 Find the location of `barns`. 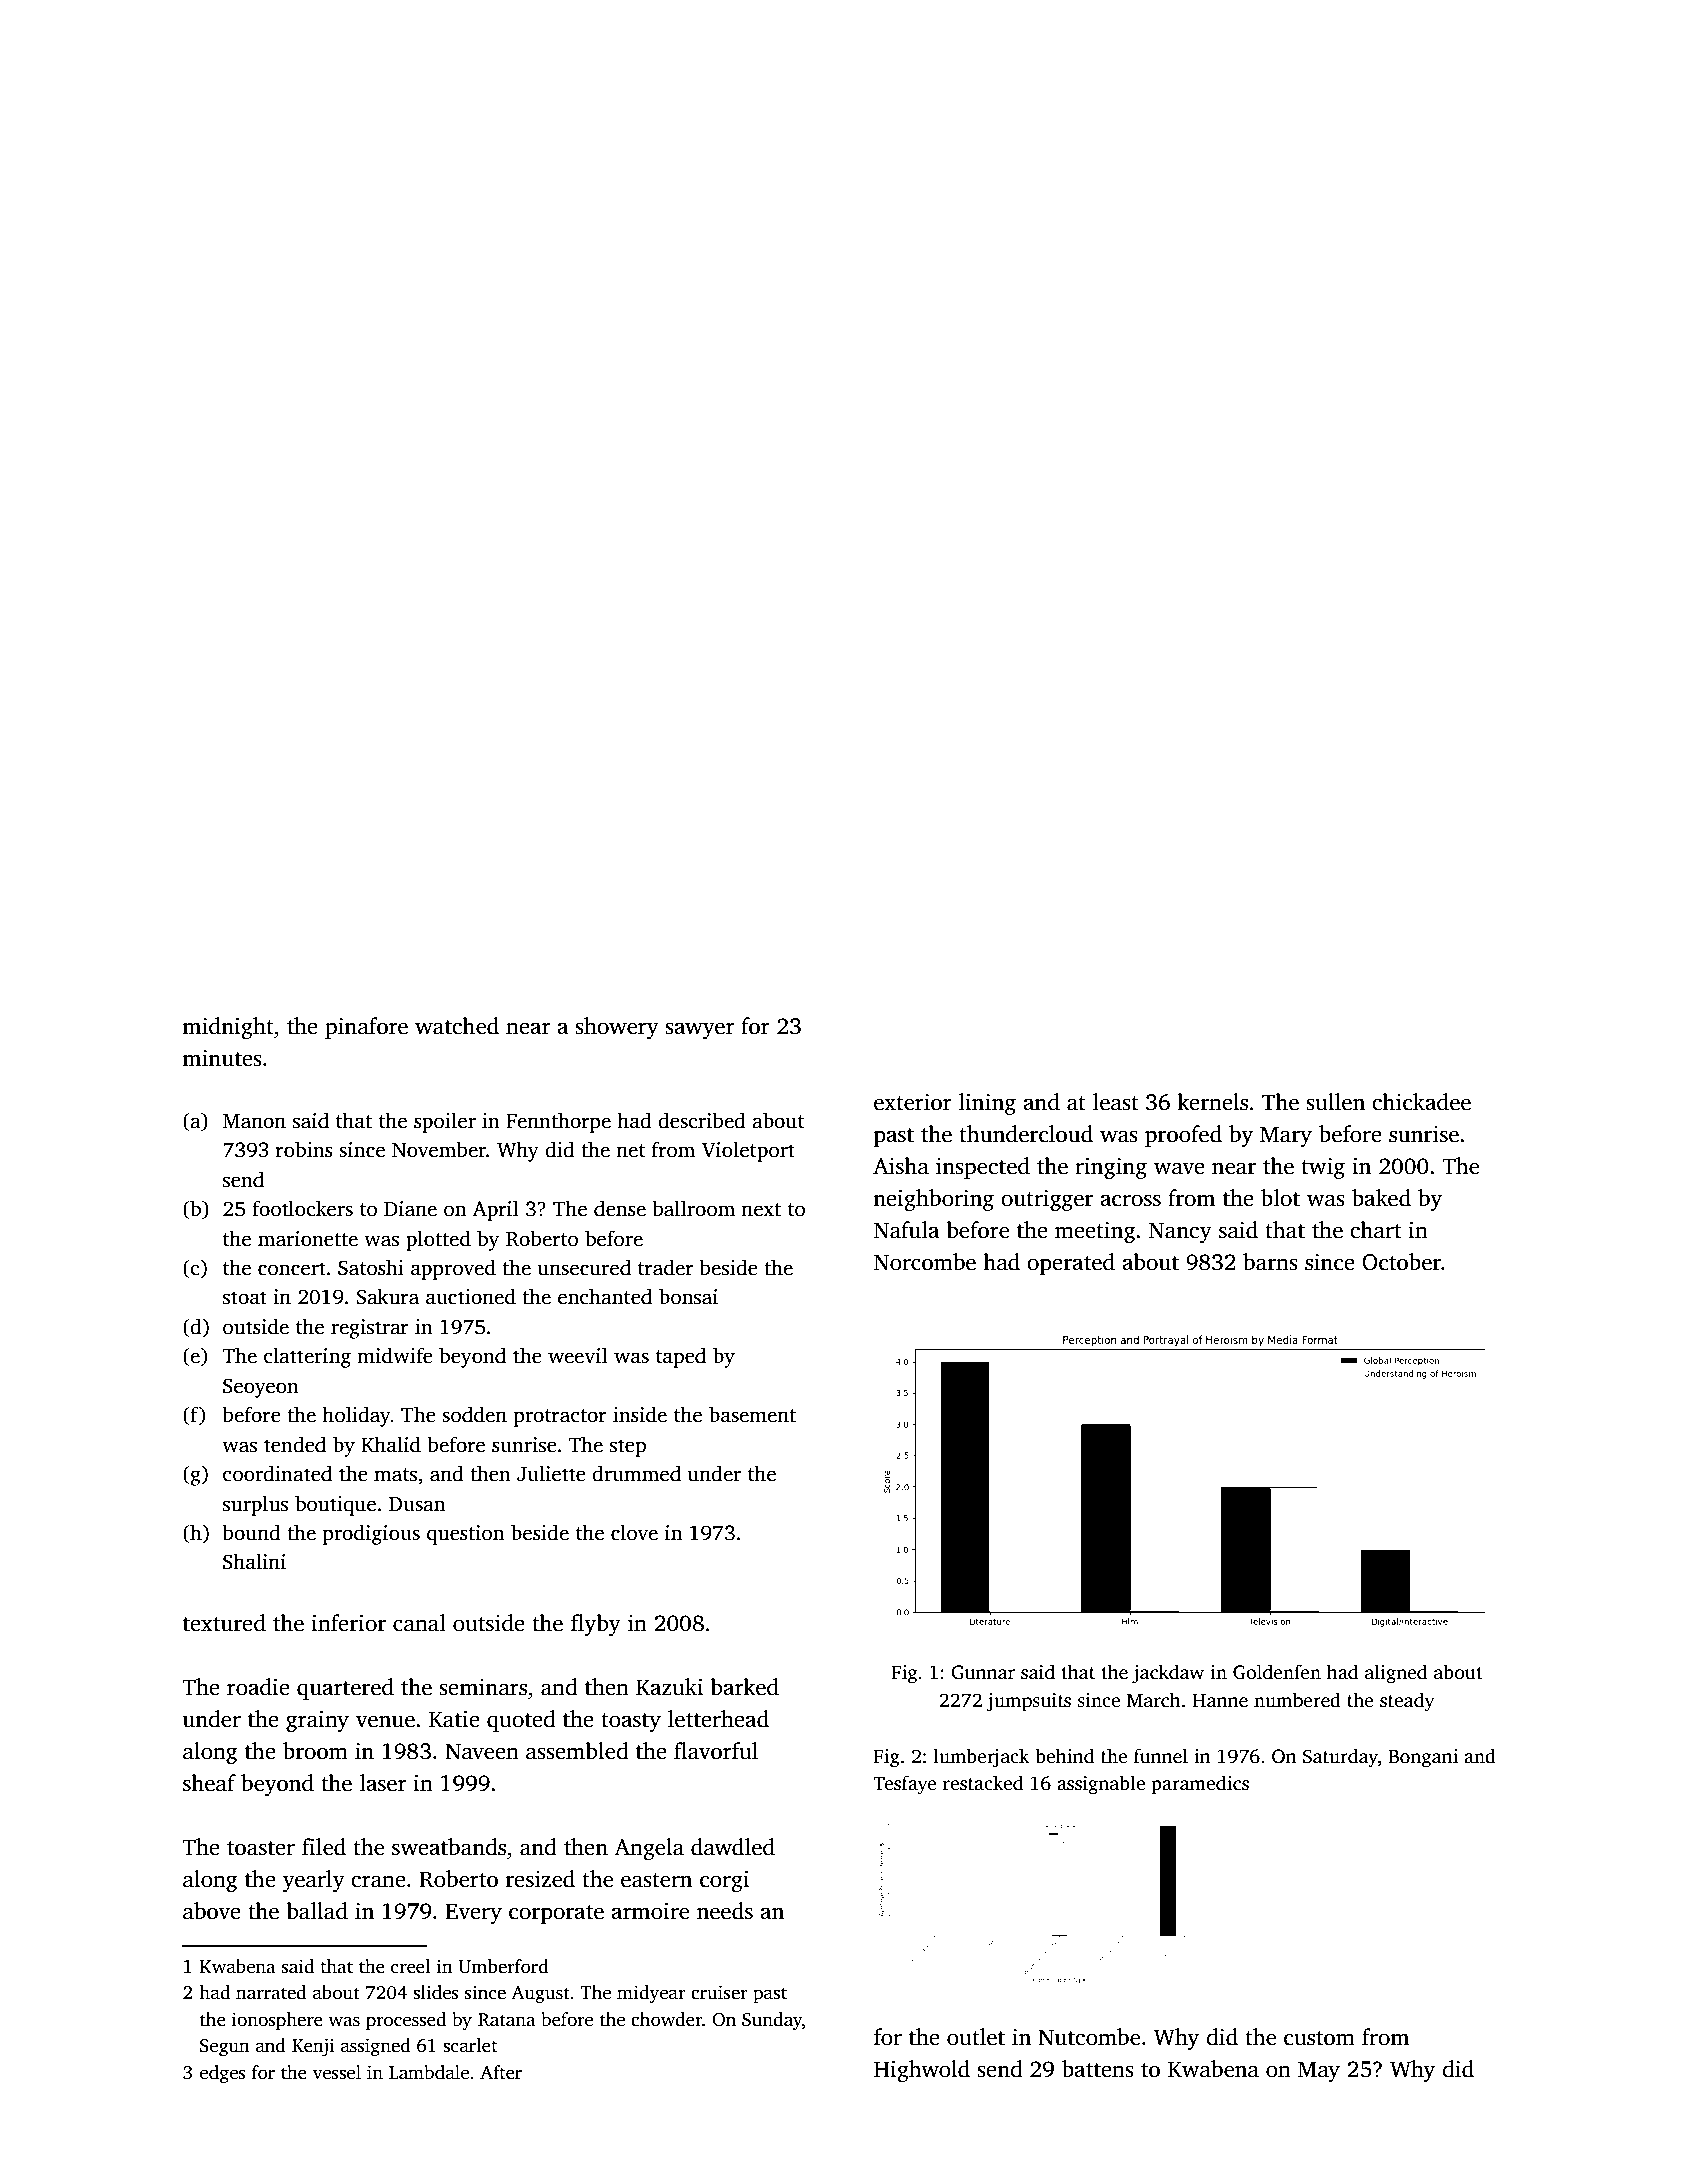

barns is located at coordinates (1270, 1262).
